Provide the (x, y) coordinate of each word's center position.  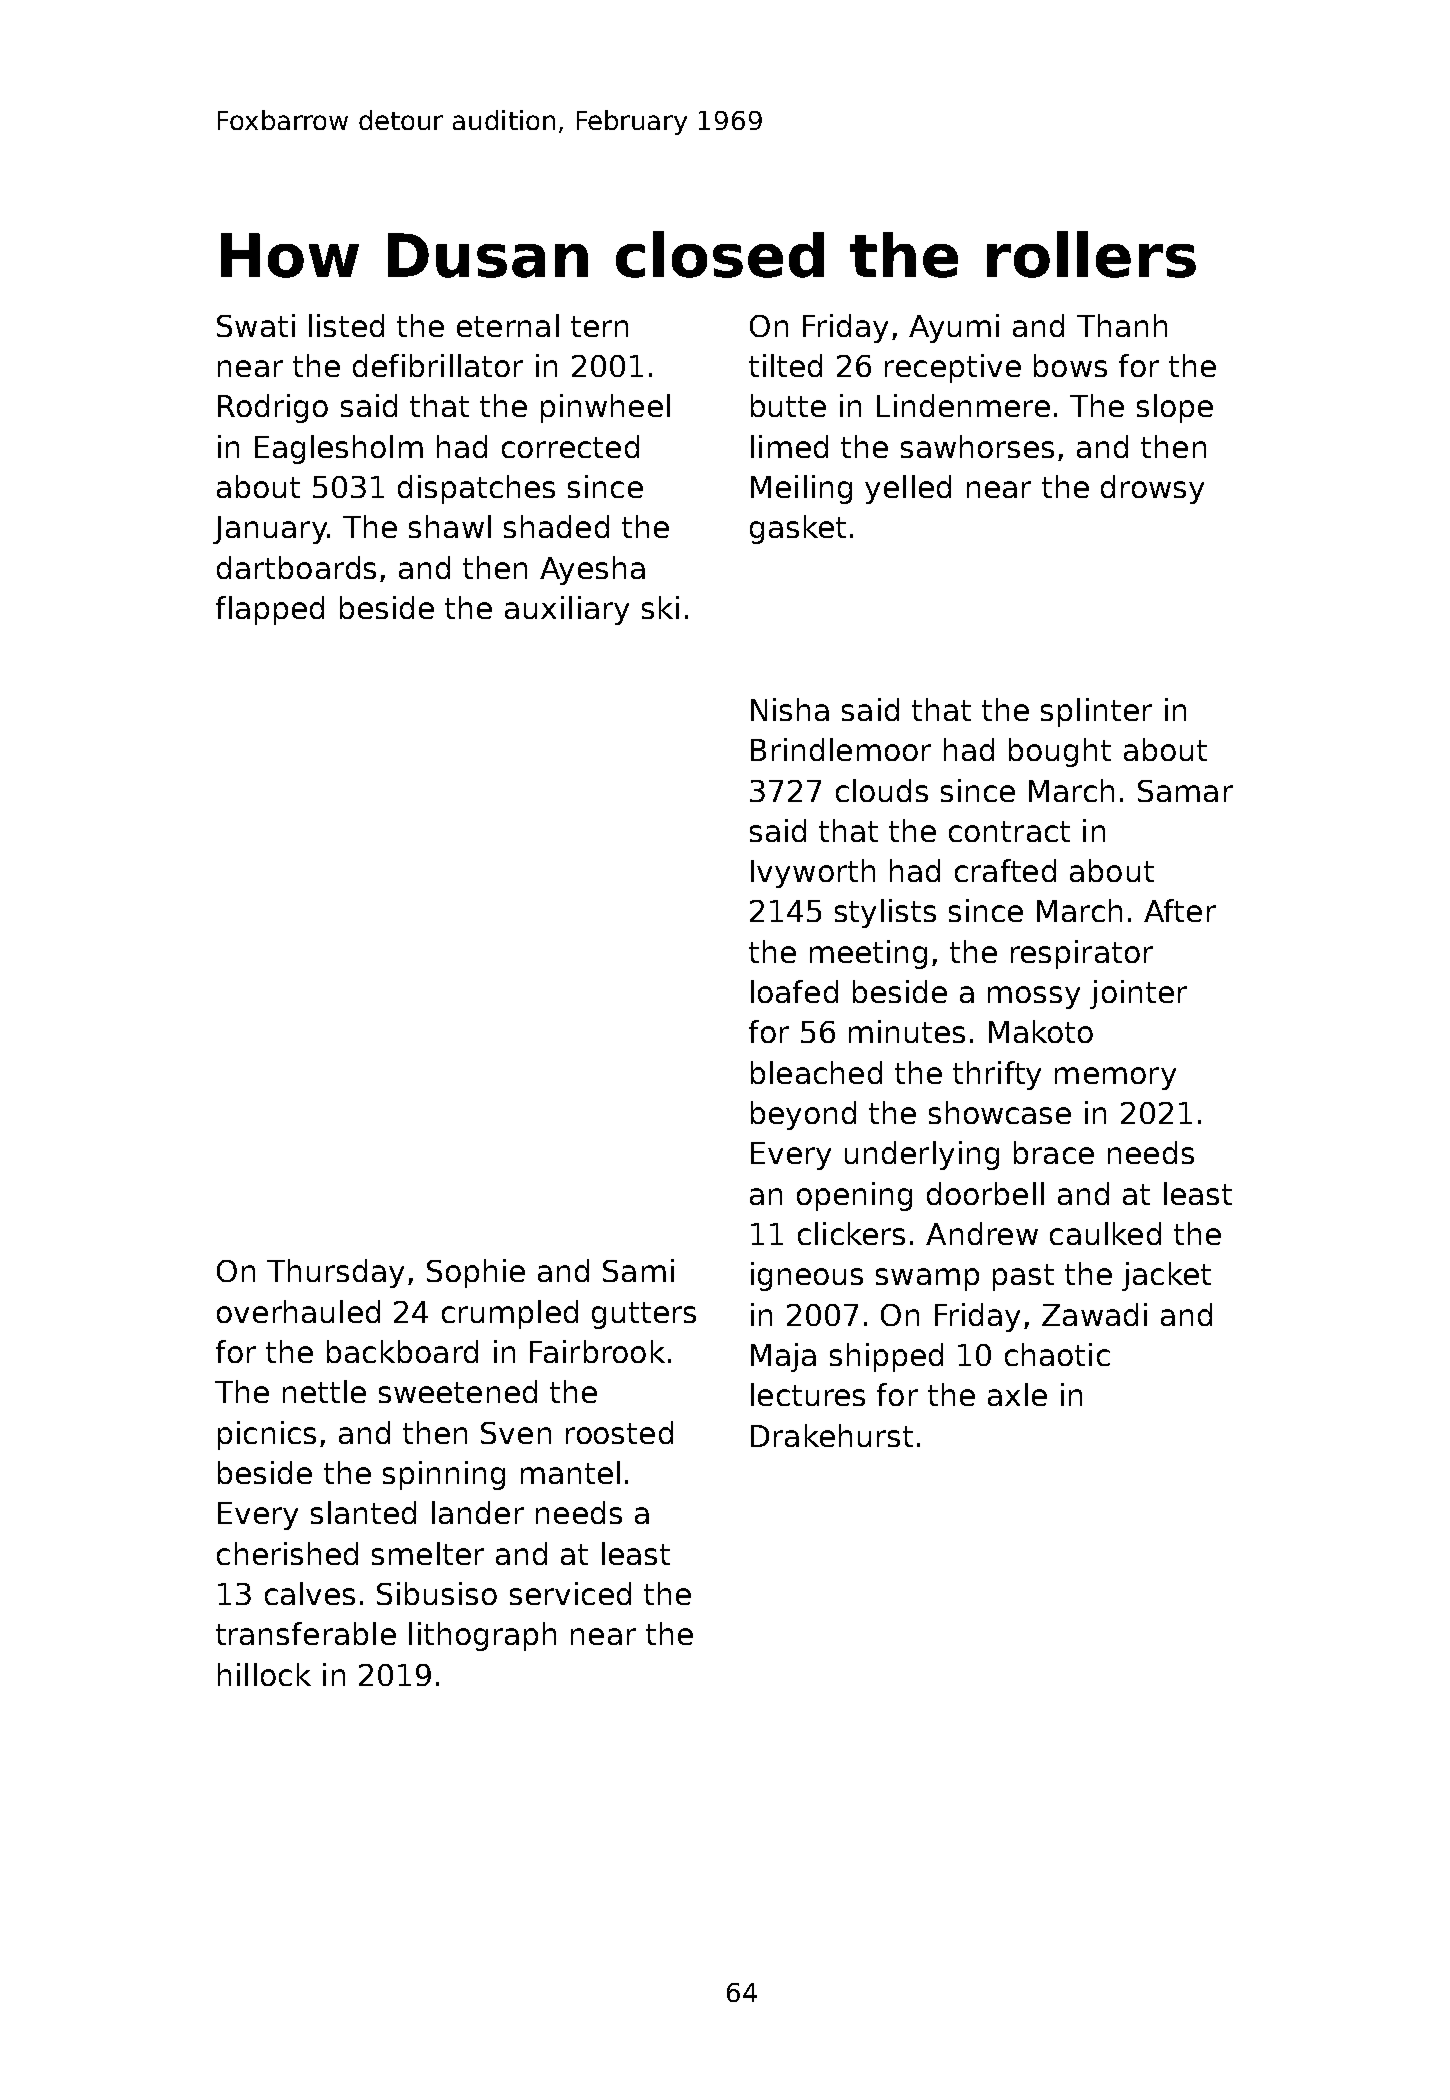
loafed (794, 991)
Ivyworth (813, 873)
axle (1017, 1394)
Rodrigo (273, 408)
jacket (1166, 1276)
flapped (270, 610)
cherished (287, 1553)
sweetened (458, 1391)
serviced (570, 1593)
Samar (1185, 791)
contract (1009, 831)
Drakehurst (832, 1435)
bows (1070, 365)
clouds (882, 790)
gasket (798, 529)
